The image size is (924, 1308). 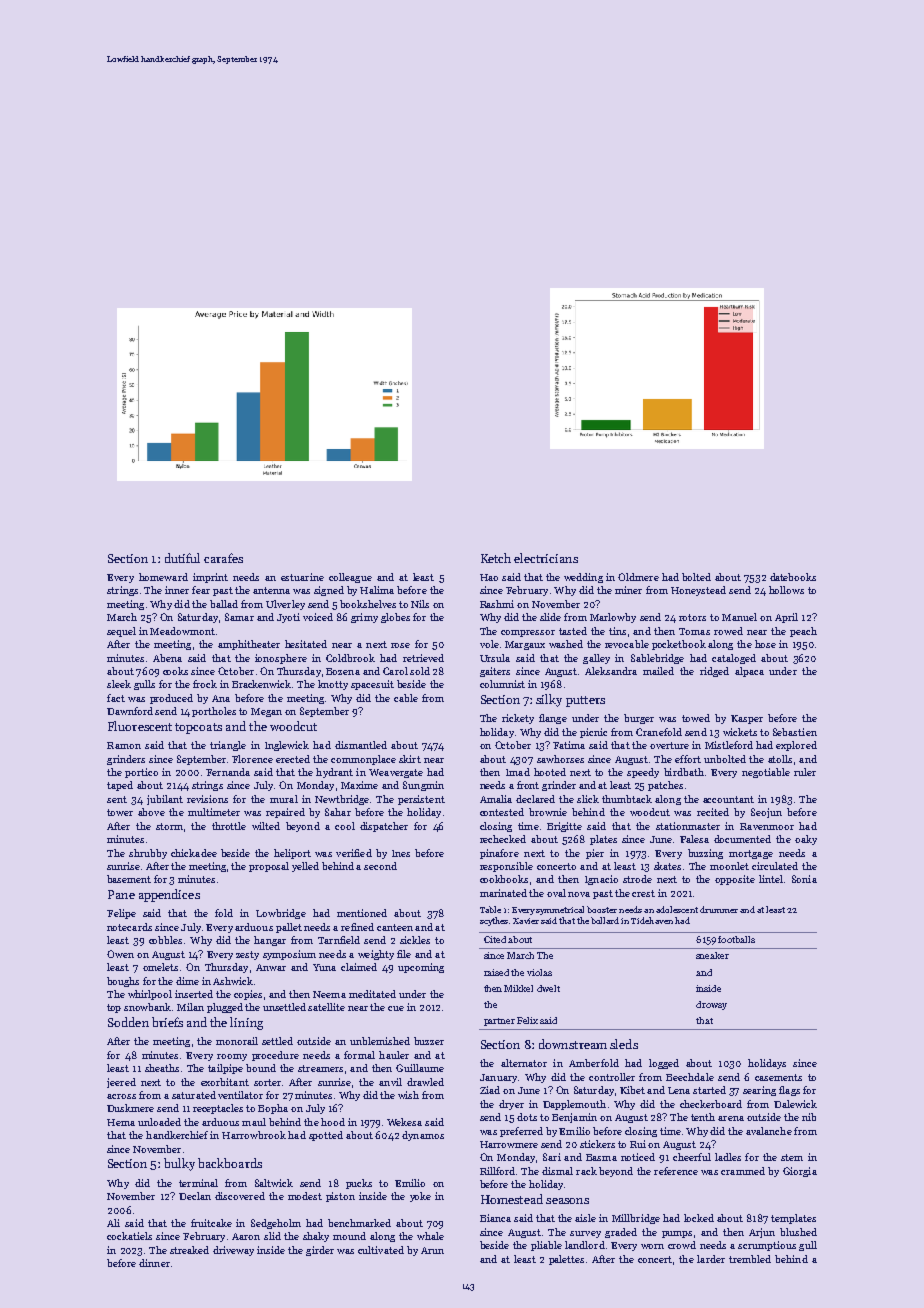 What do you see at coordinates (497, 604) in the document?
I see `Rashmi` at bounding box center [497, 604].
